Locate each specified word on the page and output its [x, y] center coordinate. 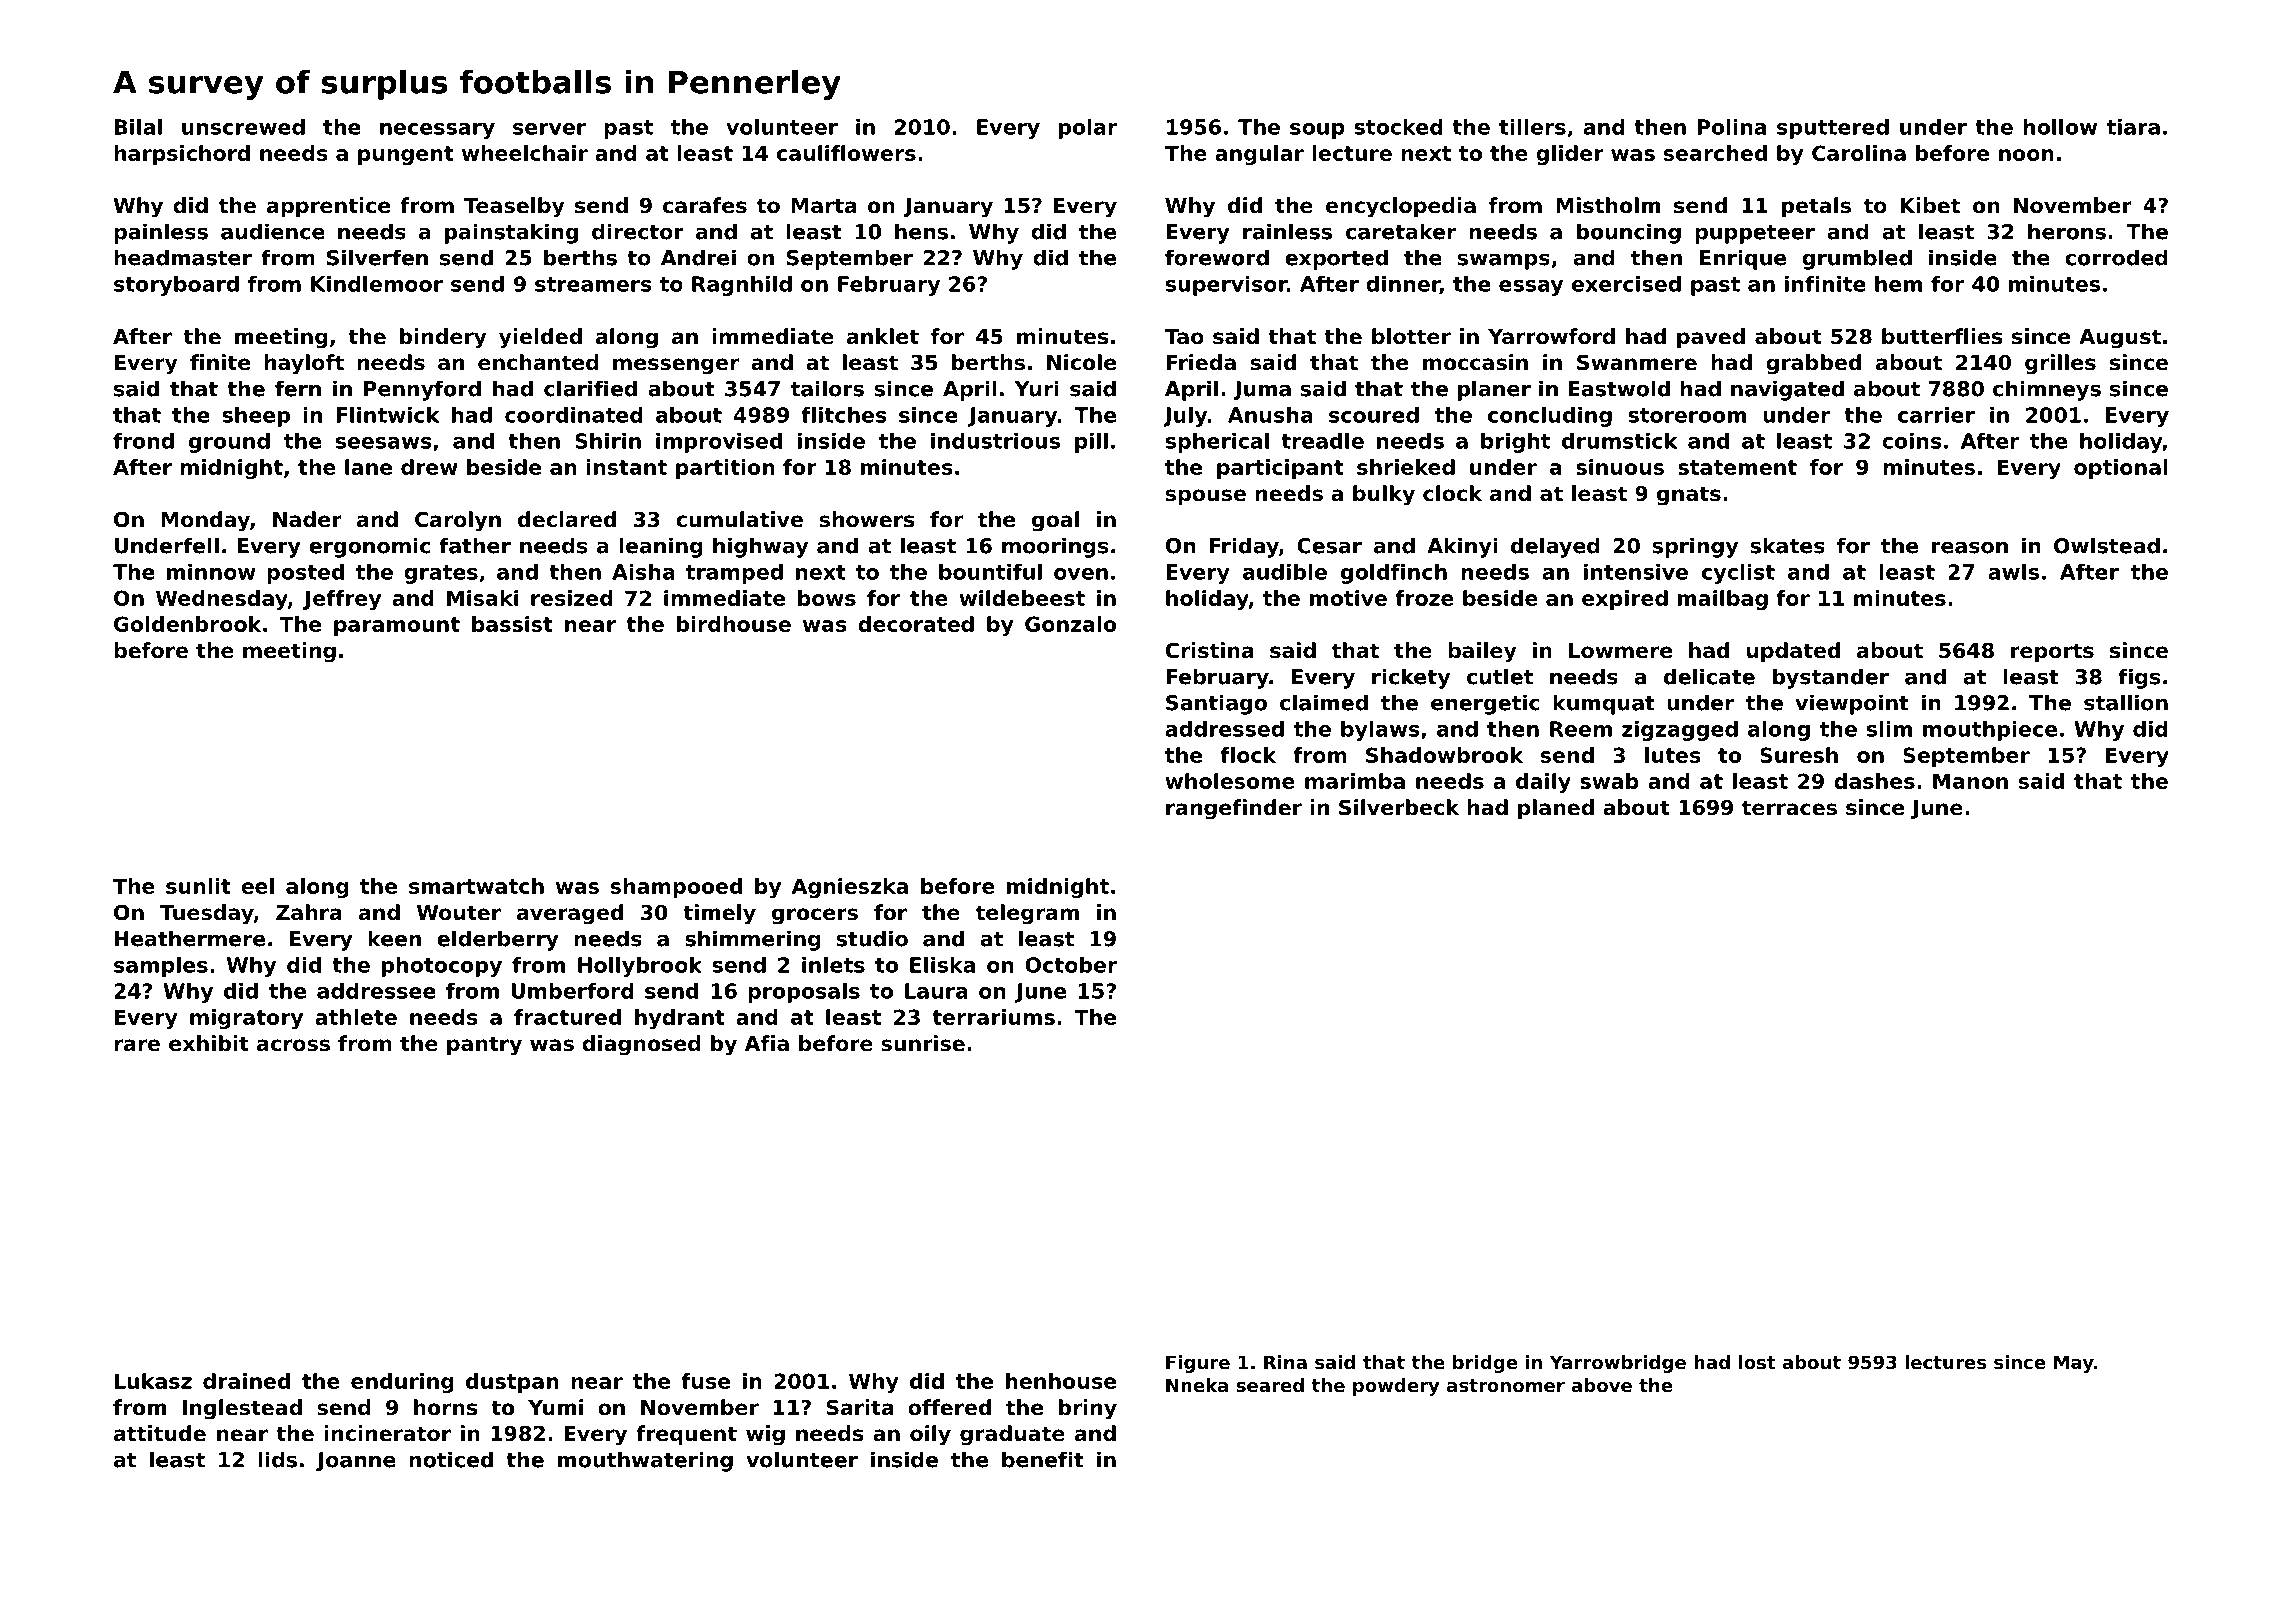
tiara [2133, 127]
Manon [1970, 781]
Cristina [1210, 650]
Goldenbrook [187, 624]
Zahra [309, 912]
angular [1259, 155]
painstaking [511, 233]
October [1071, 965]
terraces [1789, 808]
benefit [1043, 1459]
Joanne [356, 1462]
